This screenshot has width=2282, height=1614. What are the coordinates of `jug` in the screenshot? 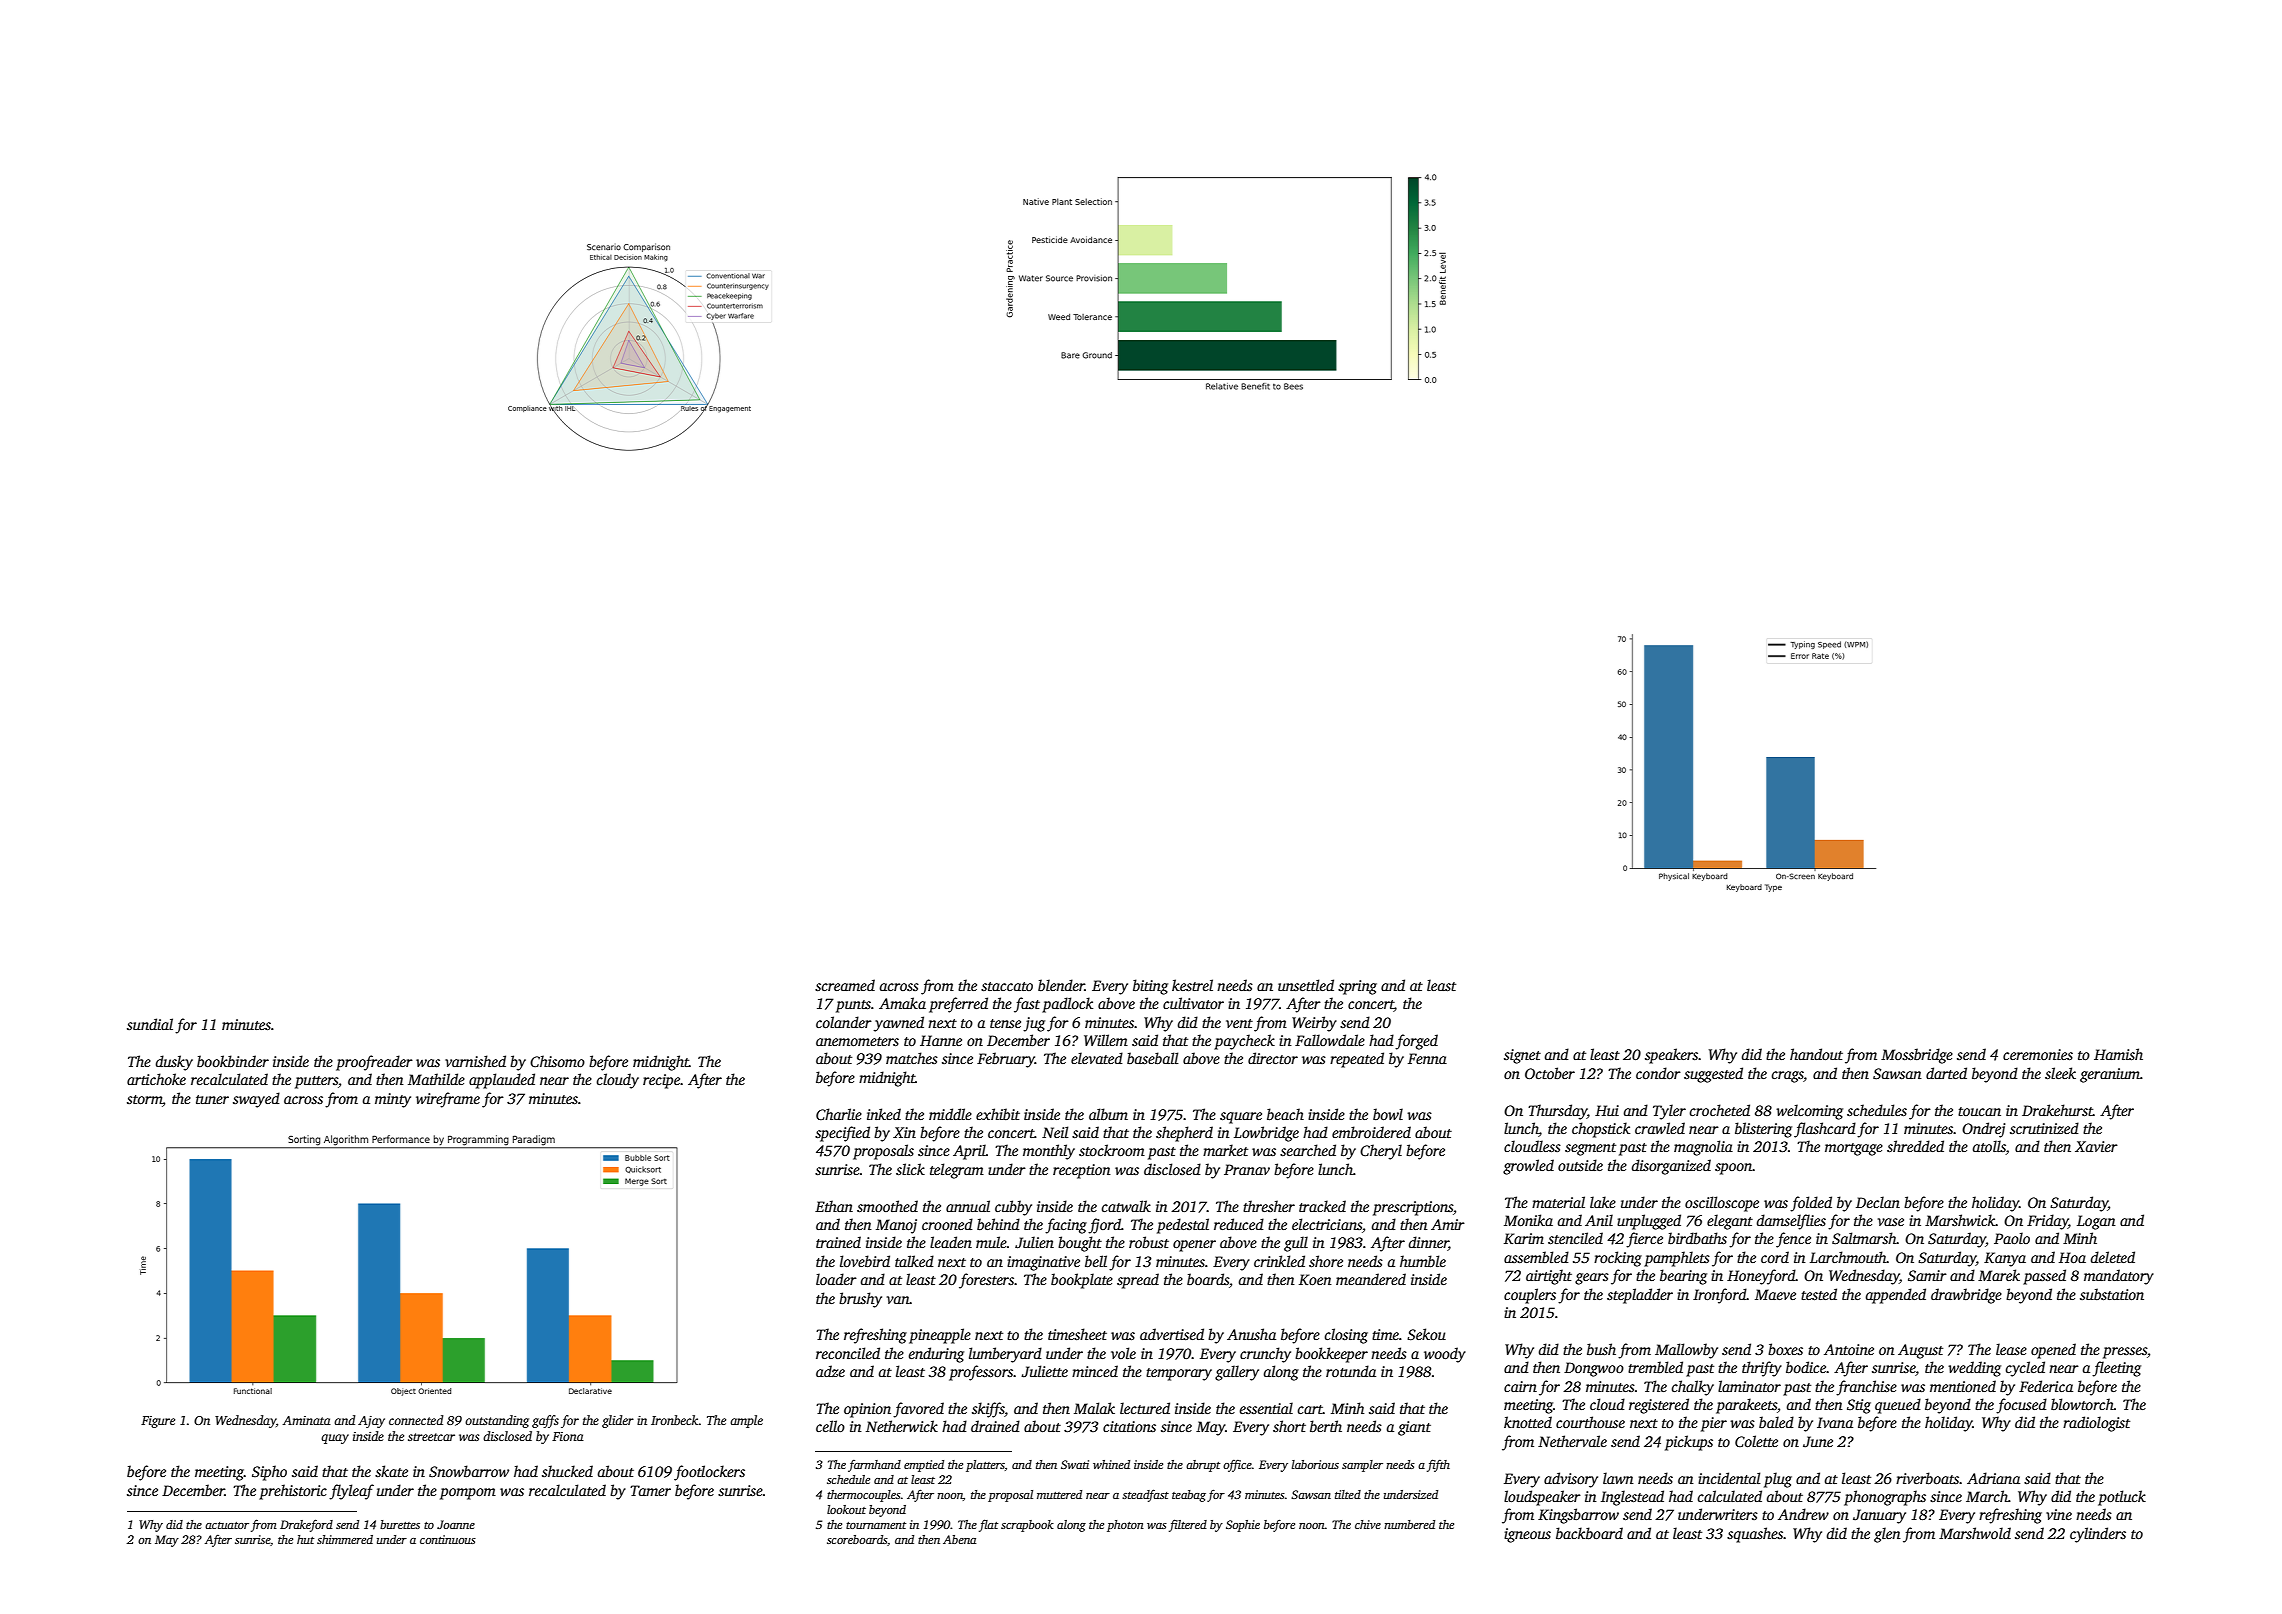 It's located at (1034, 1024).
